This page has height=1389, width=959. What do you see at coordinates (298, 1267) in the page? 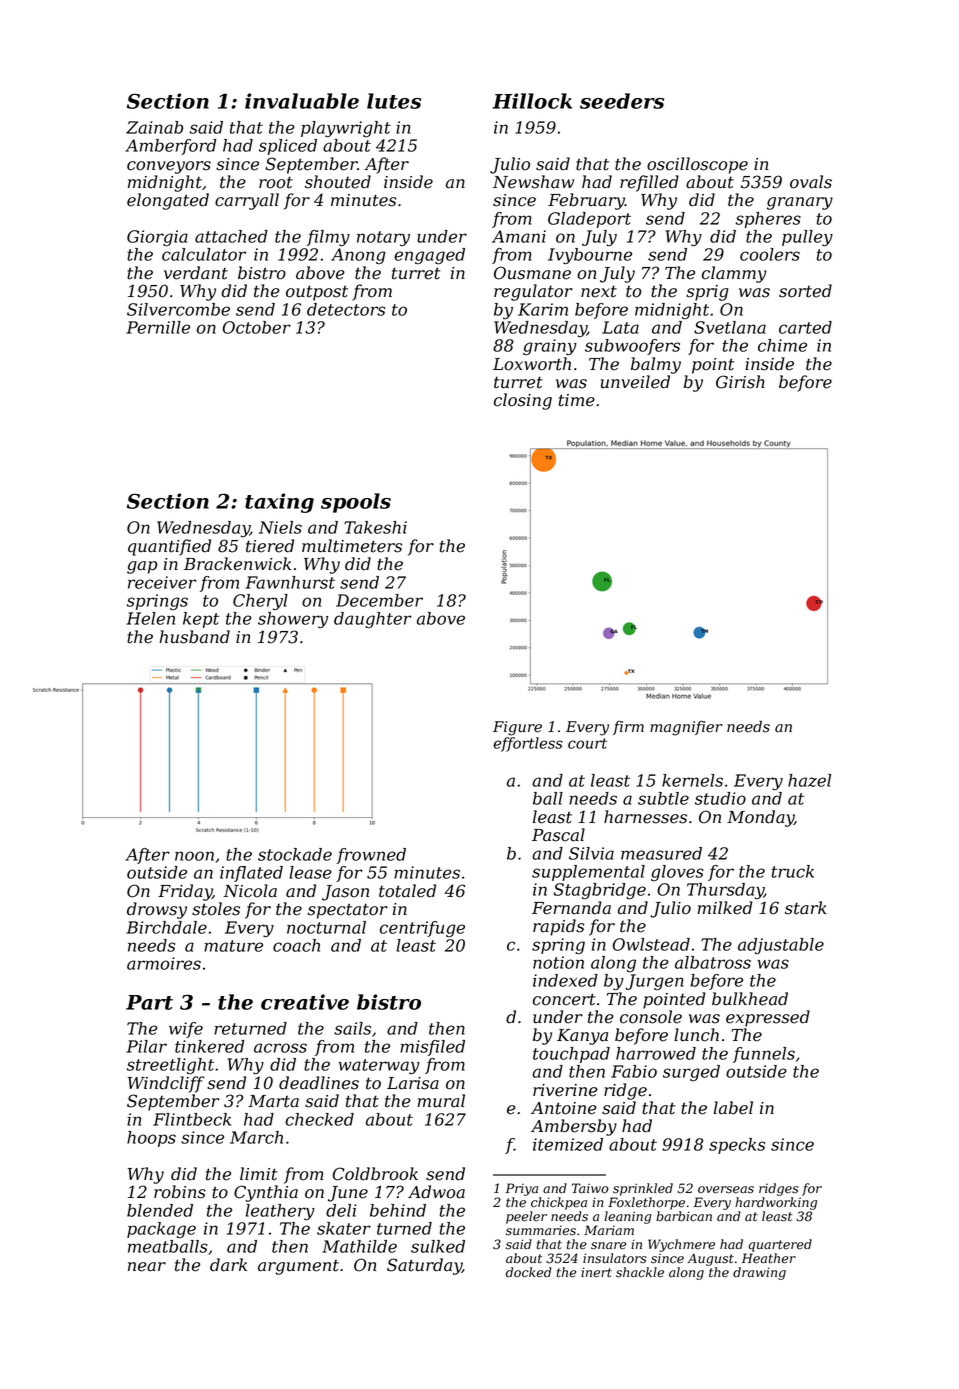
I see `argument` at bounding box center [298, 1267].
